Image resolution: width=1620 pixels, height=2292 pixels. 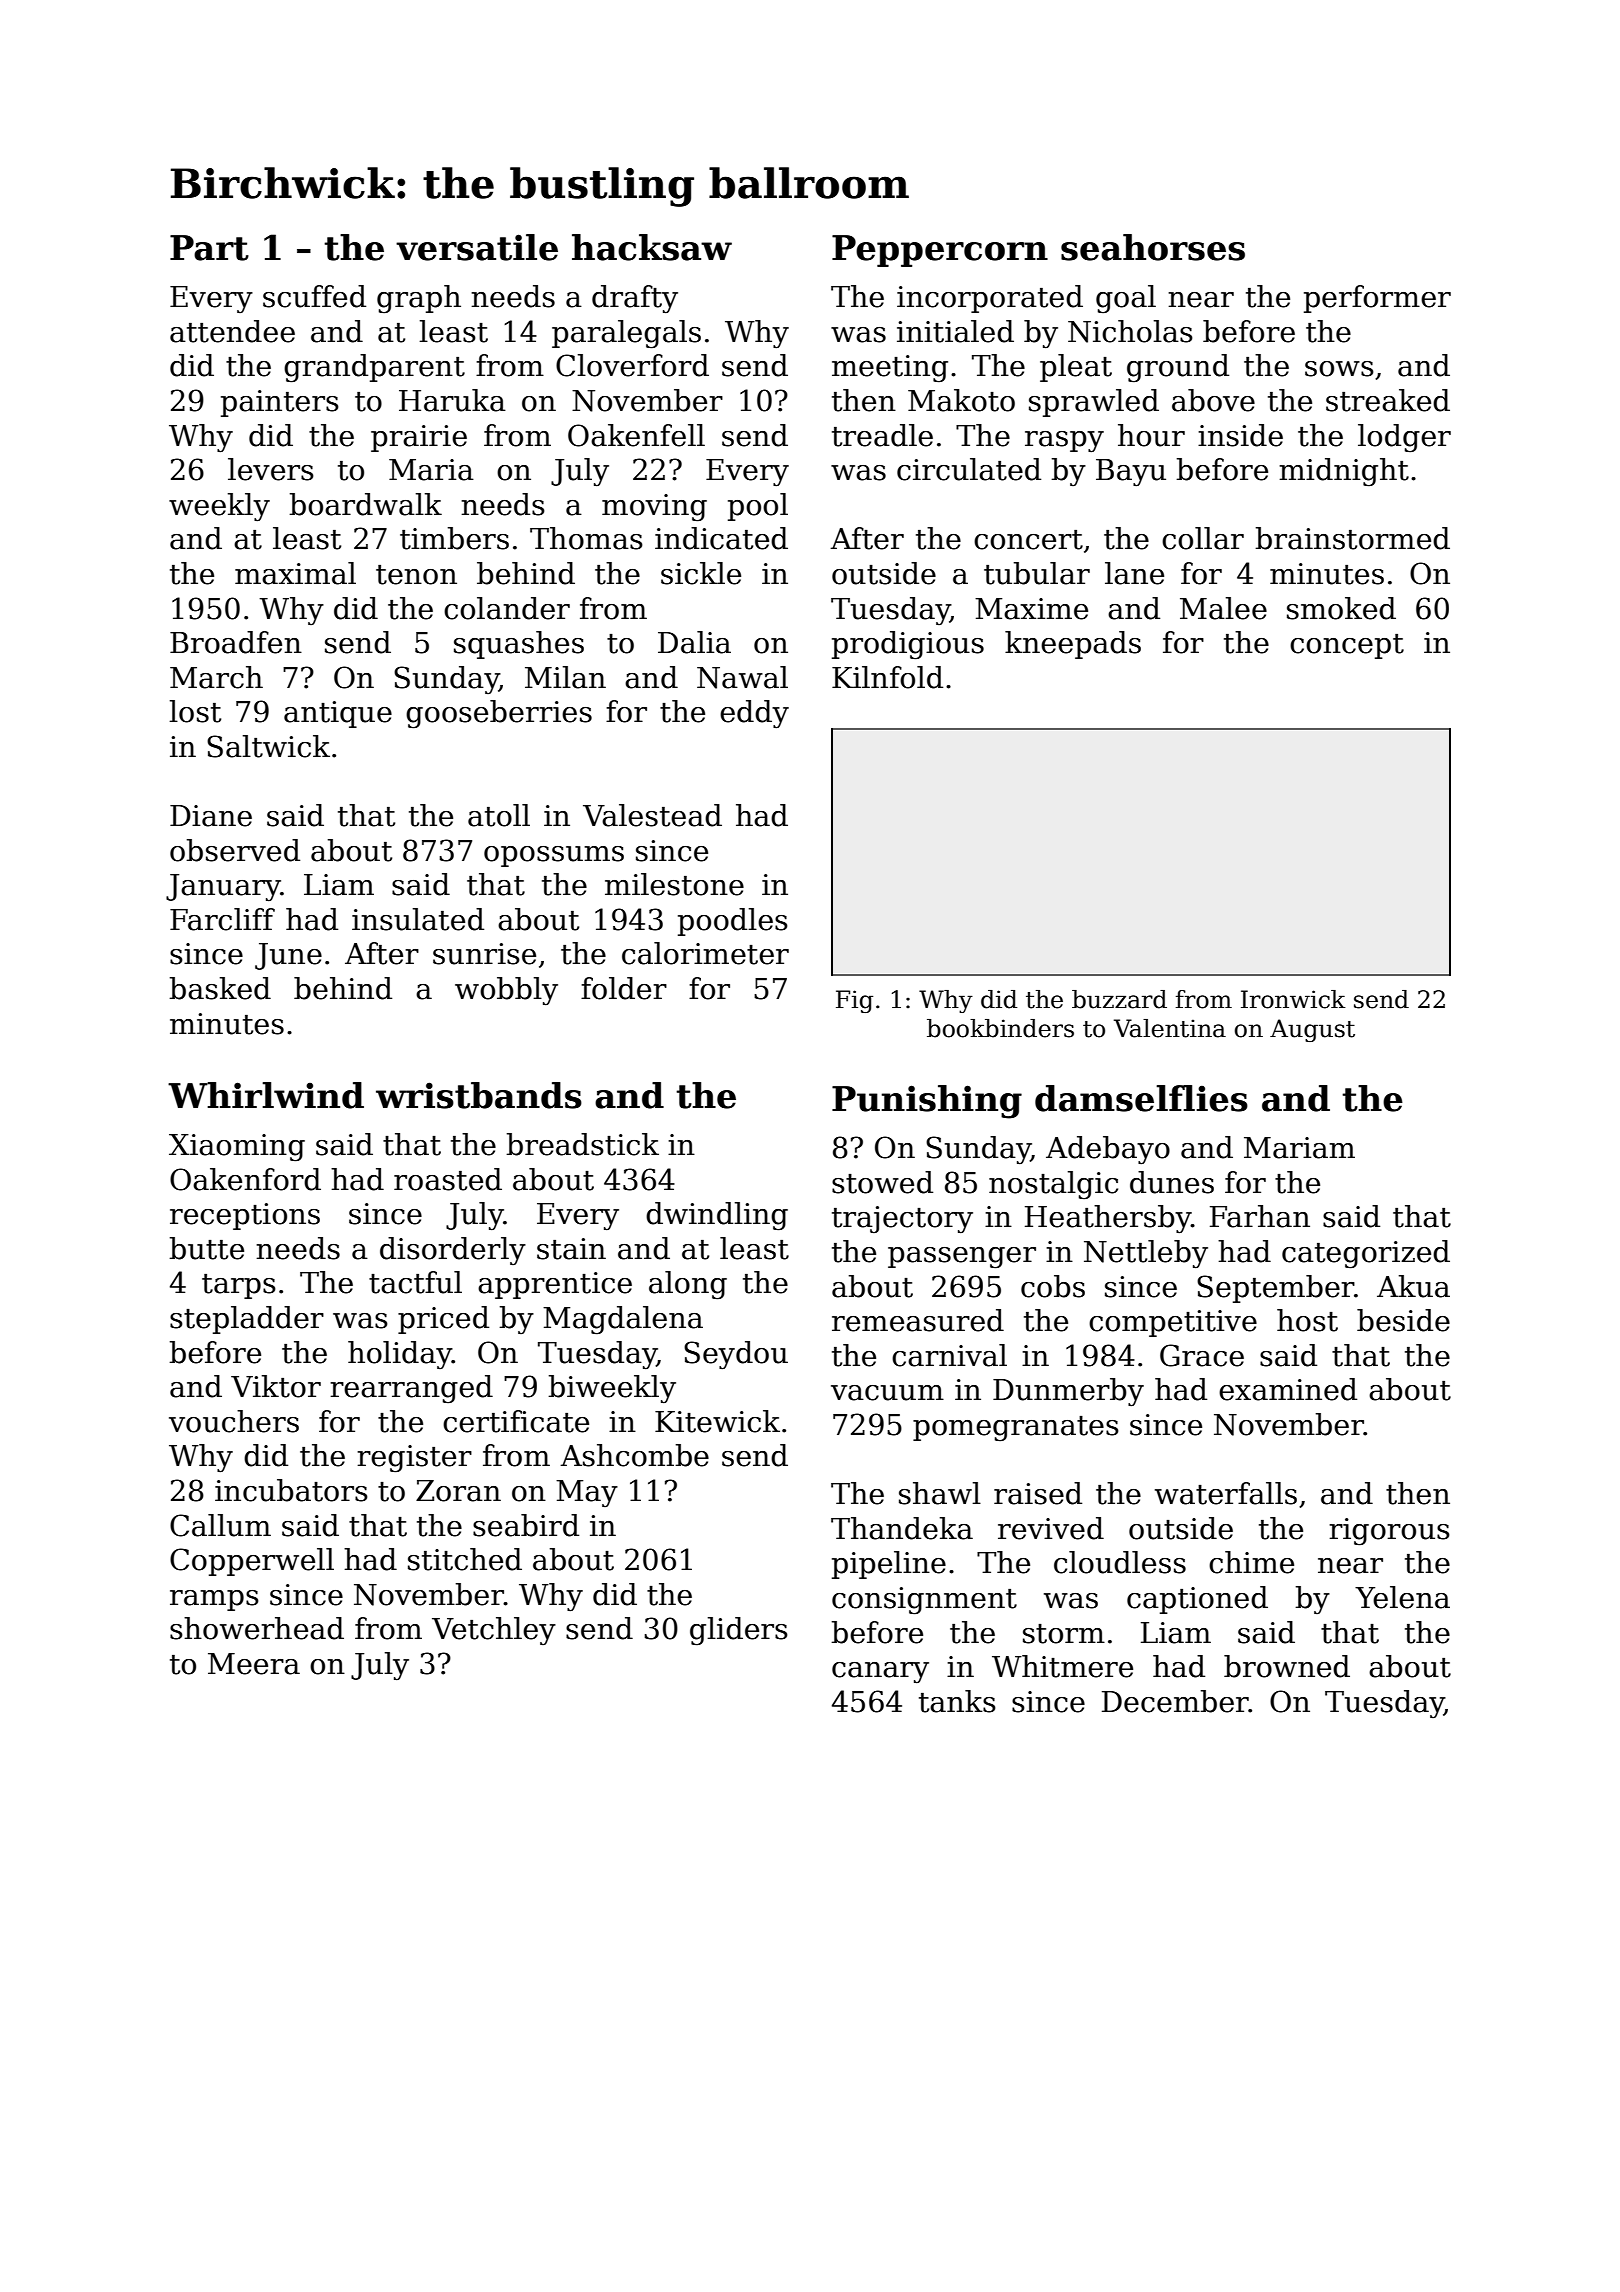 What do you see at coordinates (494, 1631) in the document?
I see `Vetchley` at bounding box center [494, 1631].
